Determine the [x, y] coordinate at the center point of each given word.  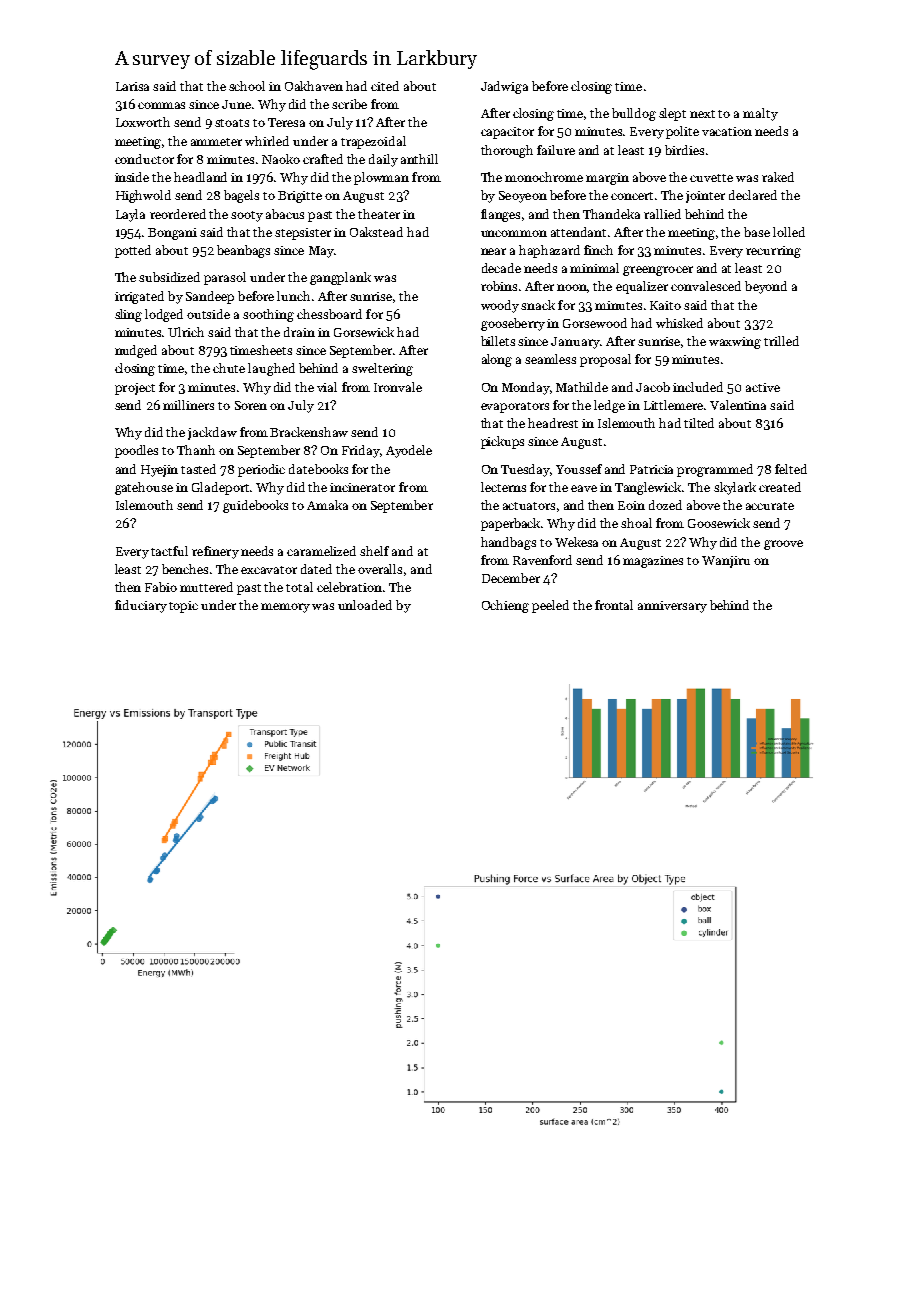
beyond [766, 287]
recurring [773, 252]
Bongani [172, 234]
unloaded [365, 605]
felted [791, 469]
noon [572, 288]
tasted [198, 469]
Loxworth [143, 122]
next [702, 114]
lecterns [503, 487]
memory [285, 608]
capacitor [507, 133]
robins [499, 286]
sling [128, 315]
